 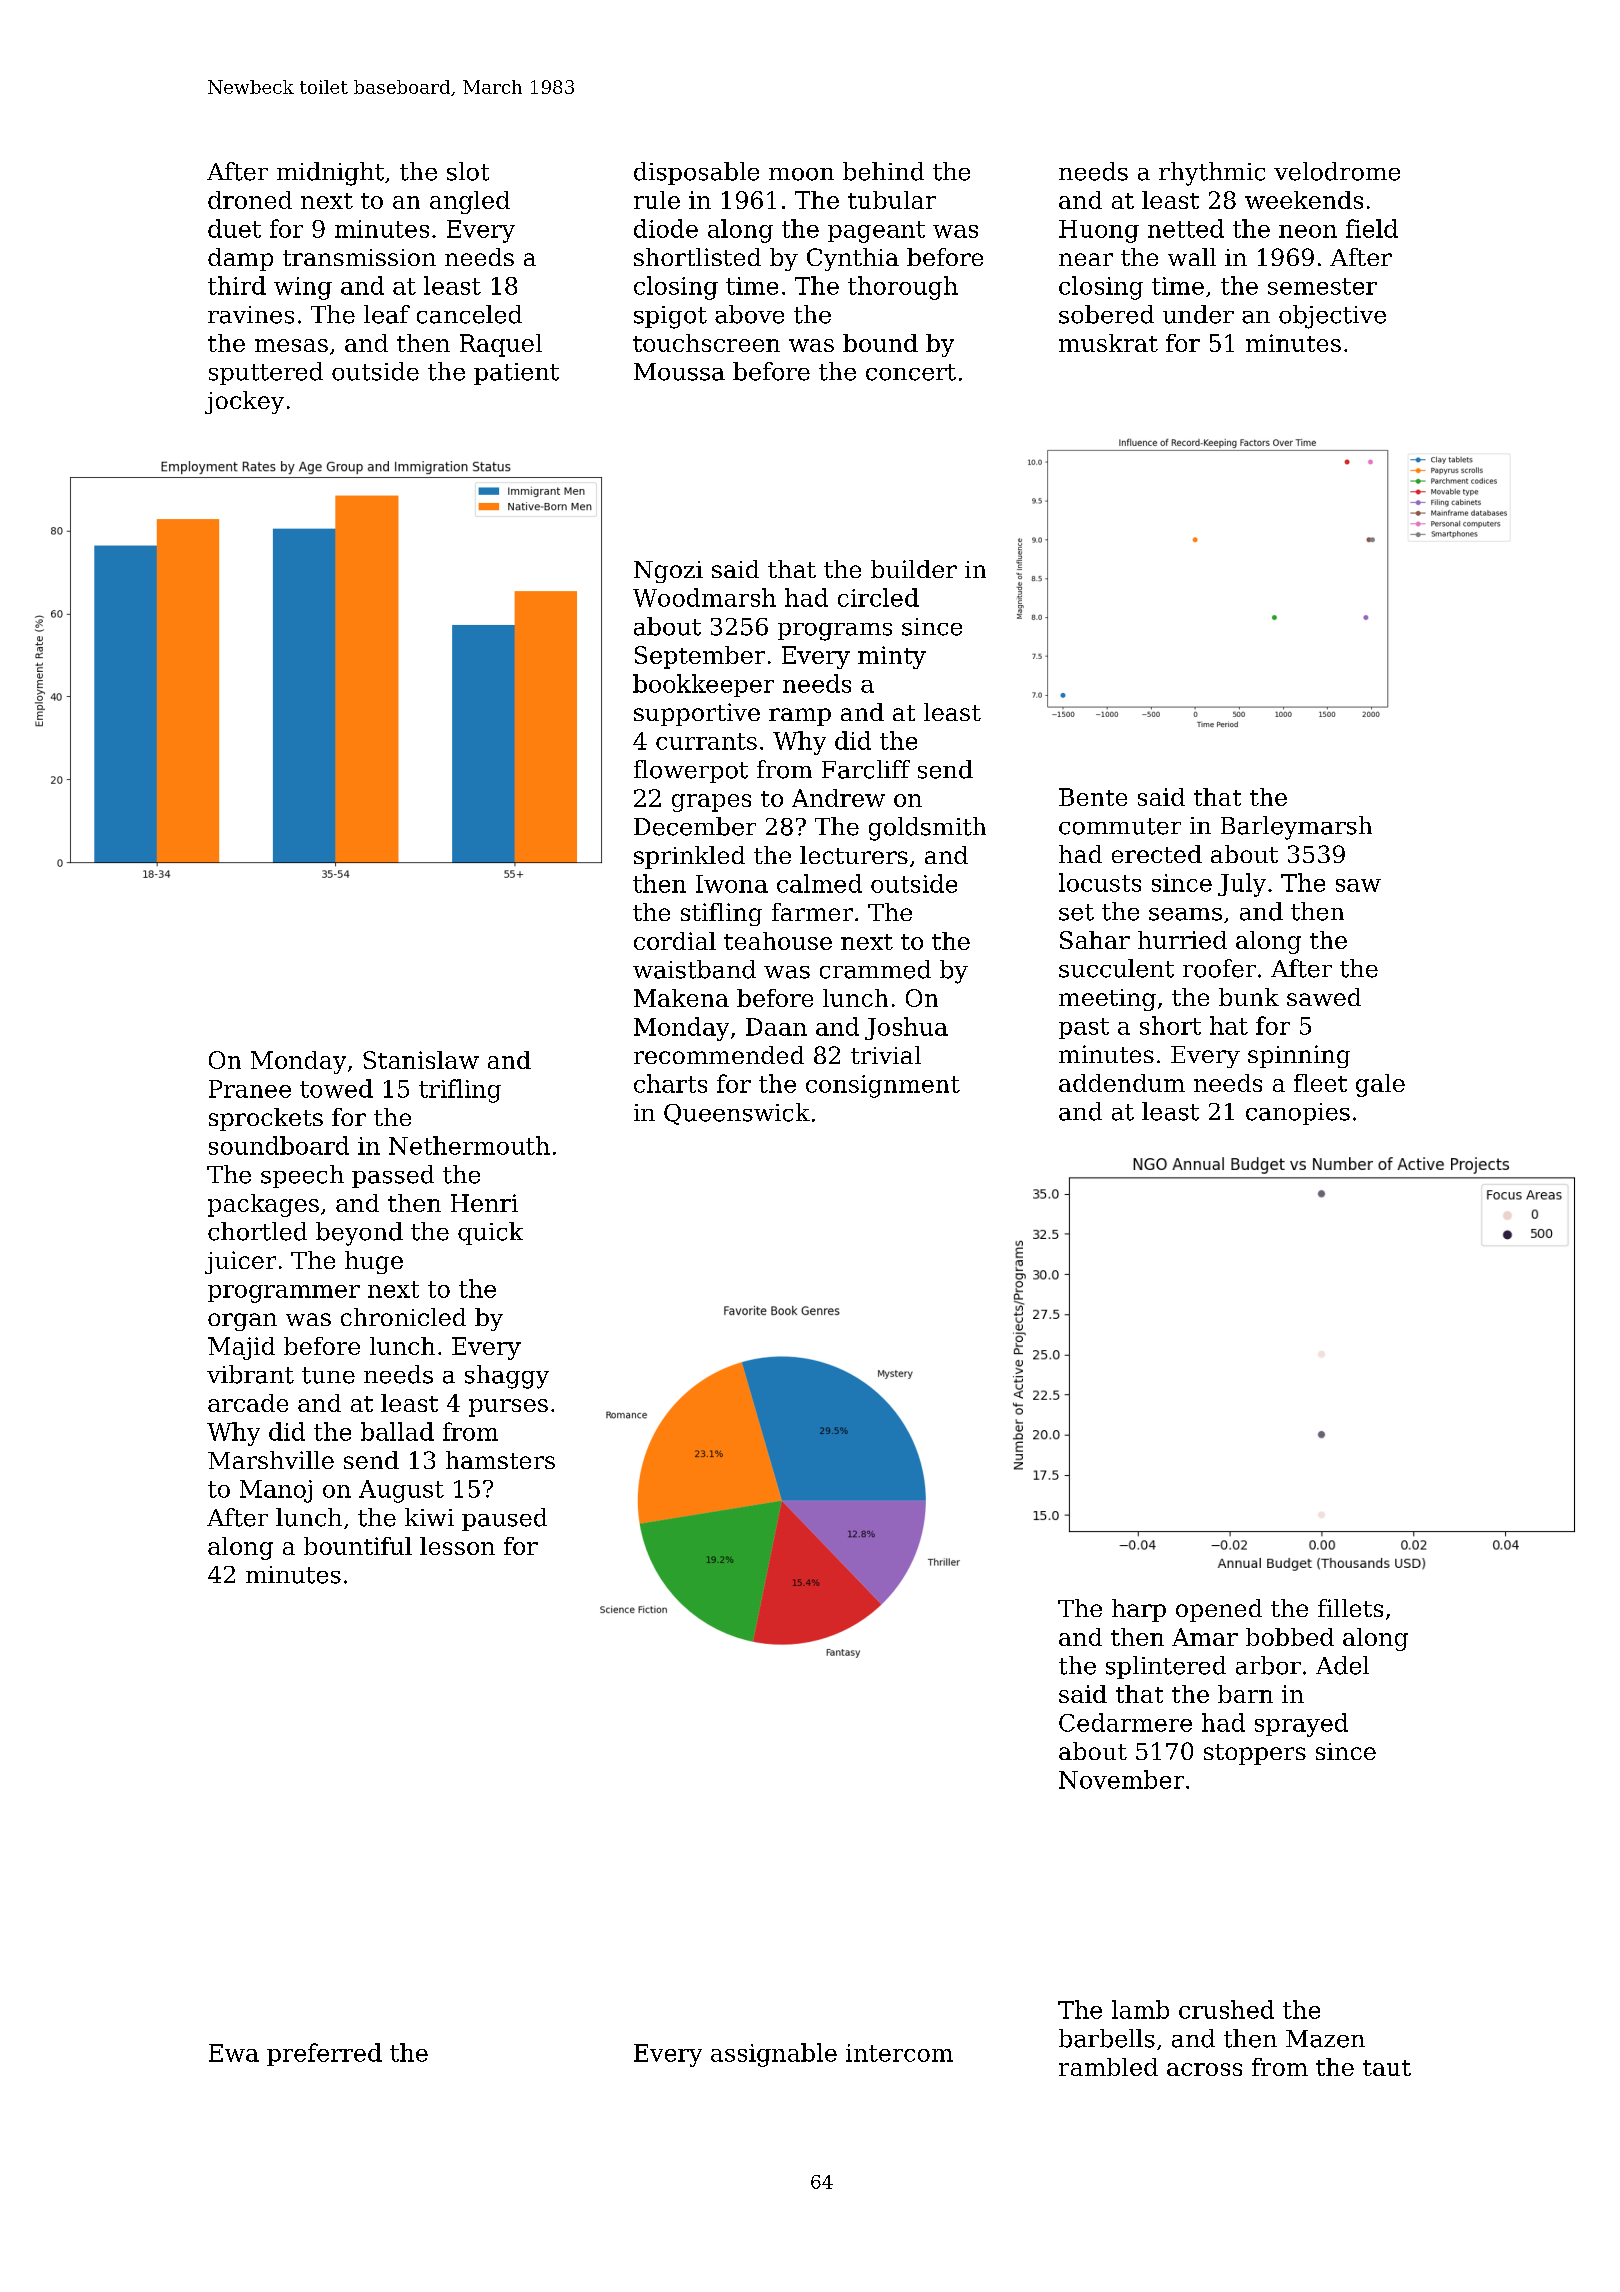 What do you see at coordinates (244, 402) in the image?
I see `jockey` at bounding box center [244, 402].
